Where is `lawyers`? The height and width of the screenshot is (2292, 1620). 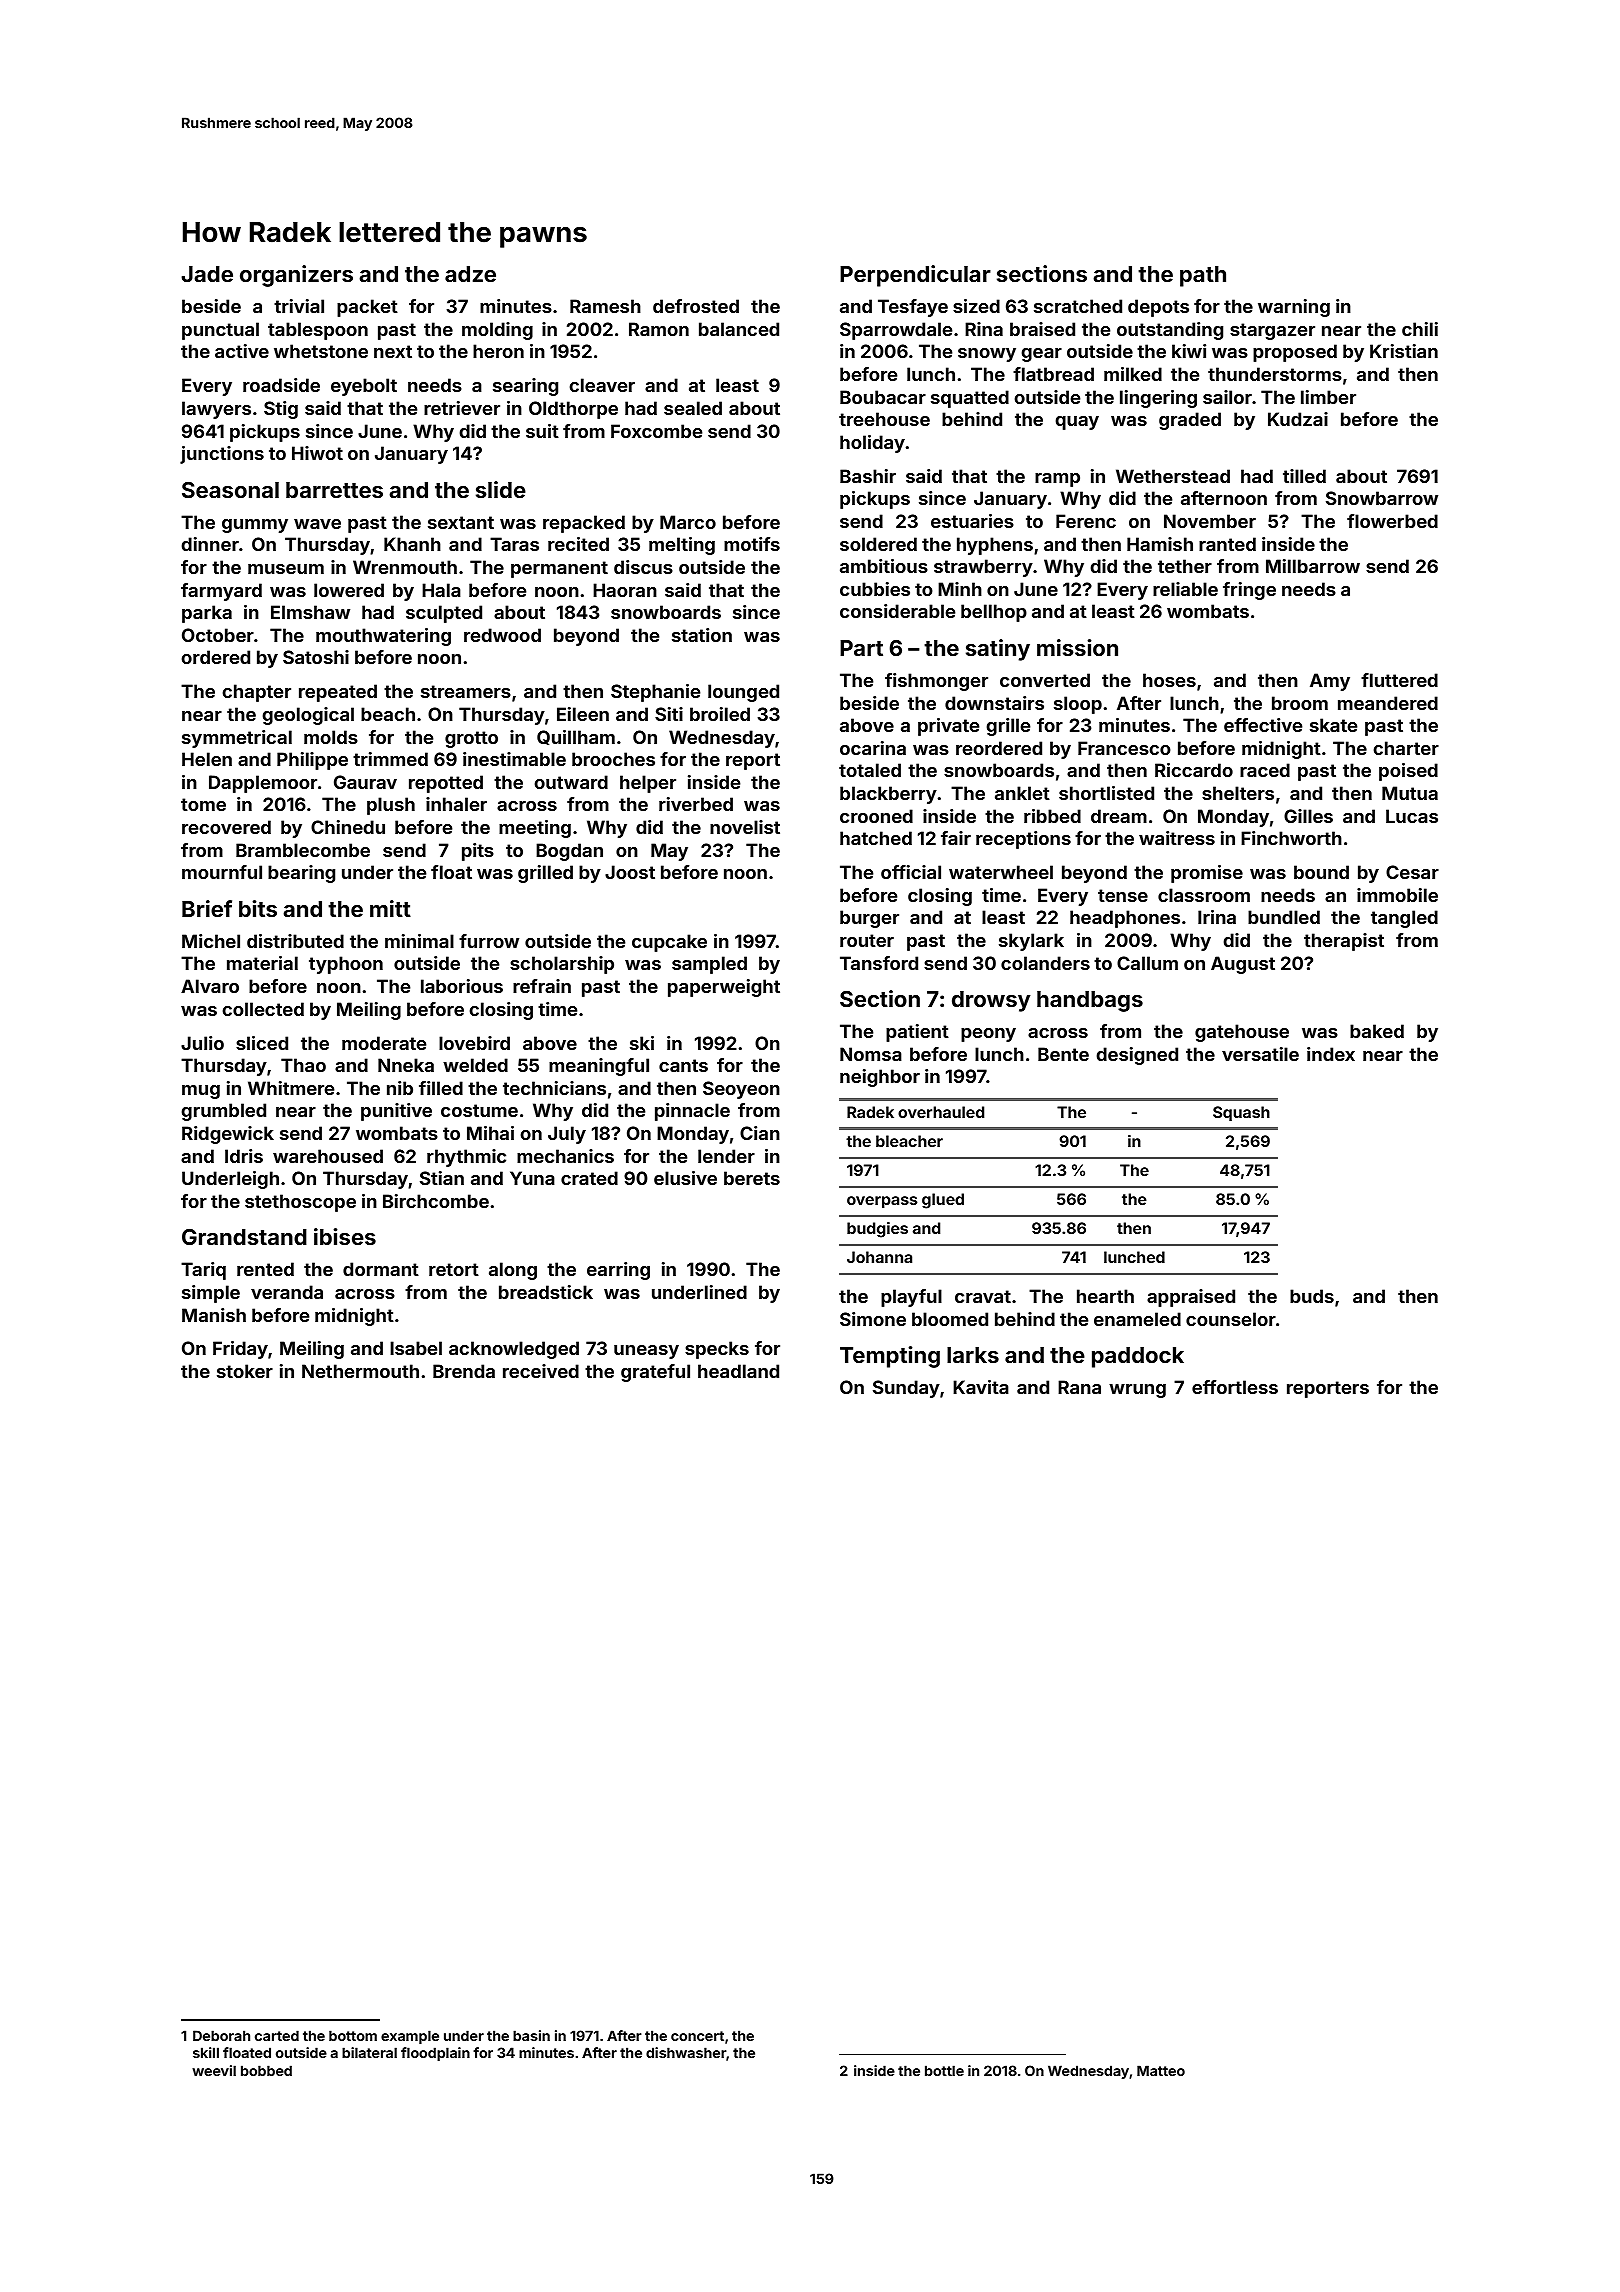
lawyers is located at coordinates (216, 410).
